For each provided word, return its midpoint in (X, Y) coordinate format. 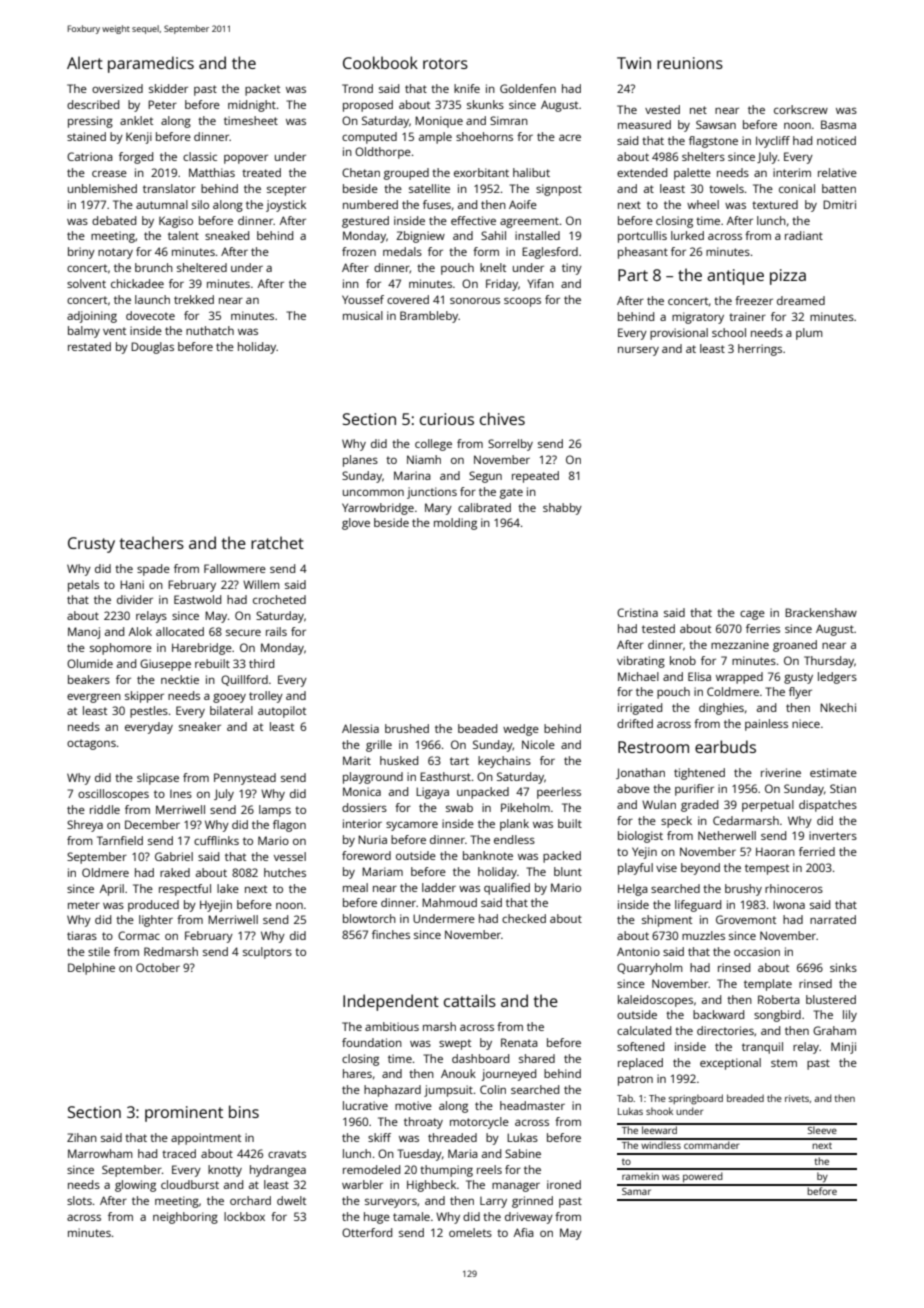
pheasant (643, 253)
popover (246, 159)
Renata (519, 1042)
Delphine (91, 969)
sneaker (200, 726)
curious (447, 419)
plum (809, 334)
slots (79, 1200)
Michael (638, 676)
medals (402, 251)
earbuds (725, 746)
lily (850, 1016)
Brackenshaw (821, 612)
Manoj (84, 633)
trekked (194, 299)
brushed (407, 728)
